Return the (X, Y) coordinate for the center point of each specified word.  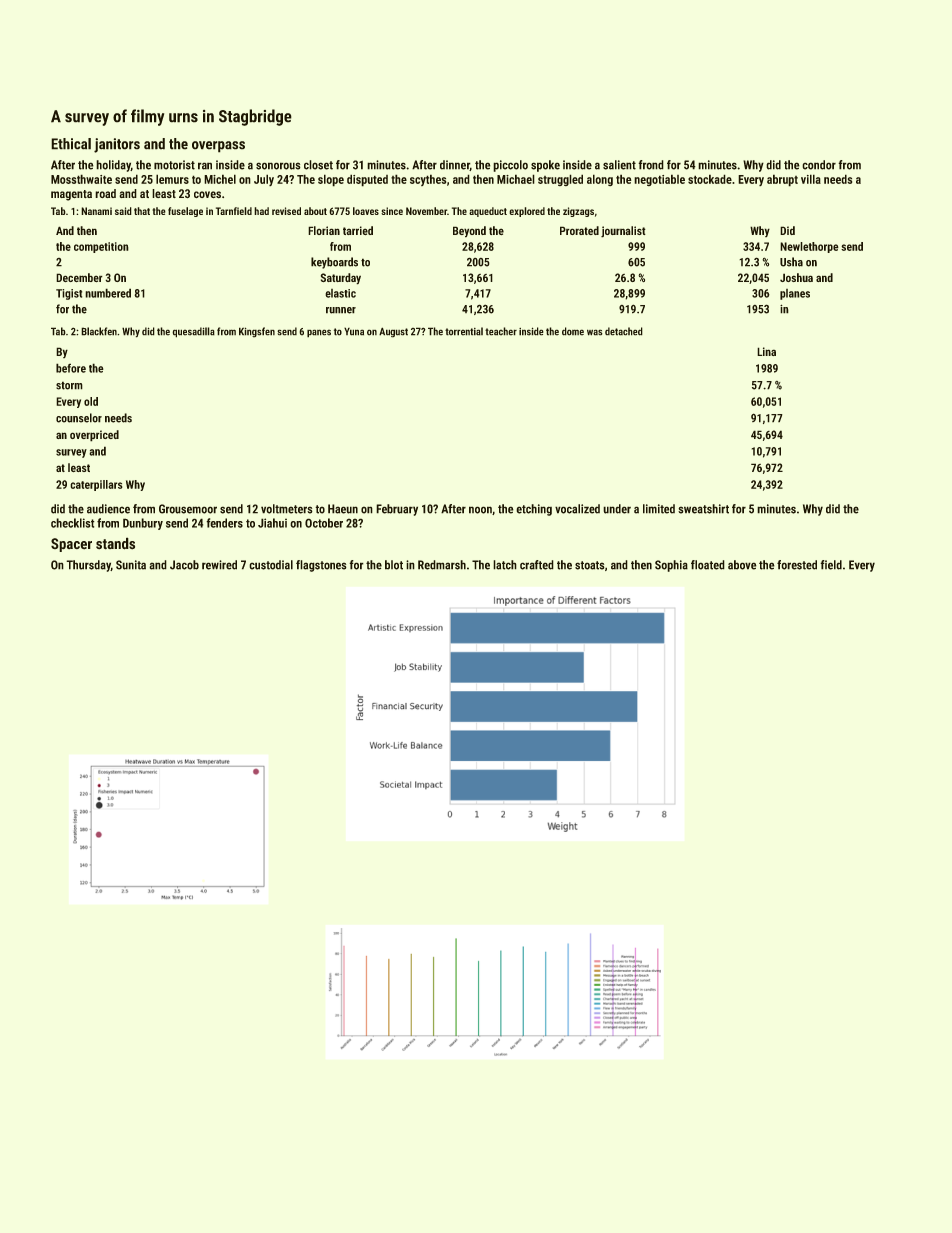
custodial (271, 565)
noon (480, 510)
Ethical (71, 144)
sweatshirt (703, 509)
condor (819, 165)
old (91, 401)
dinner (455, 165)
